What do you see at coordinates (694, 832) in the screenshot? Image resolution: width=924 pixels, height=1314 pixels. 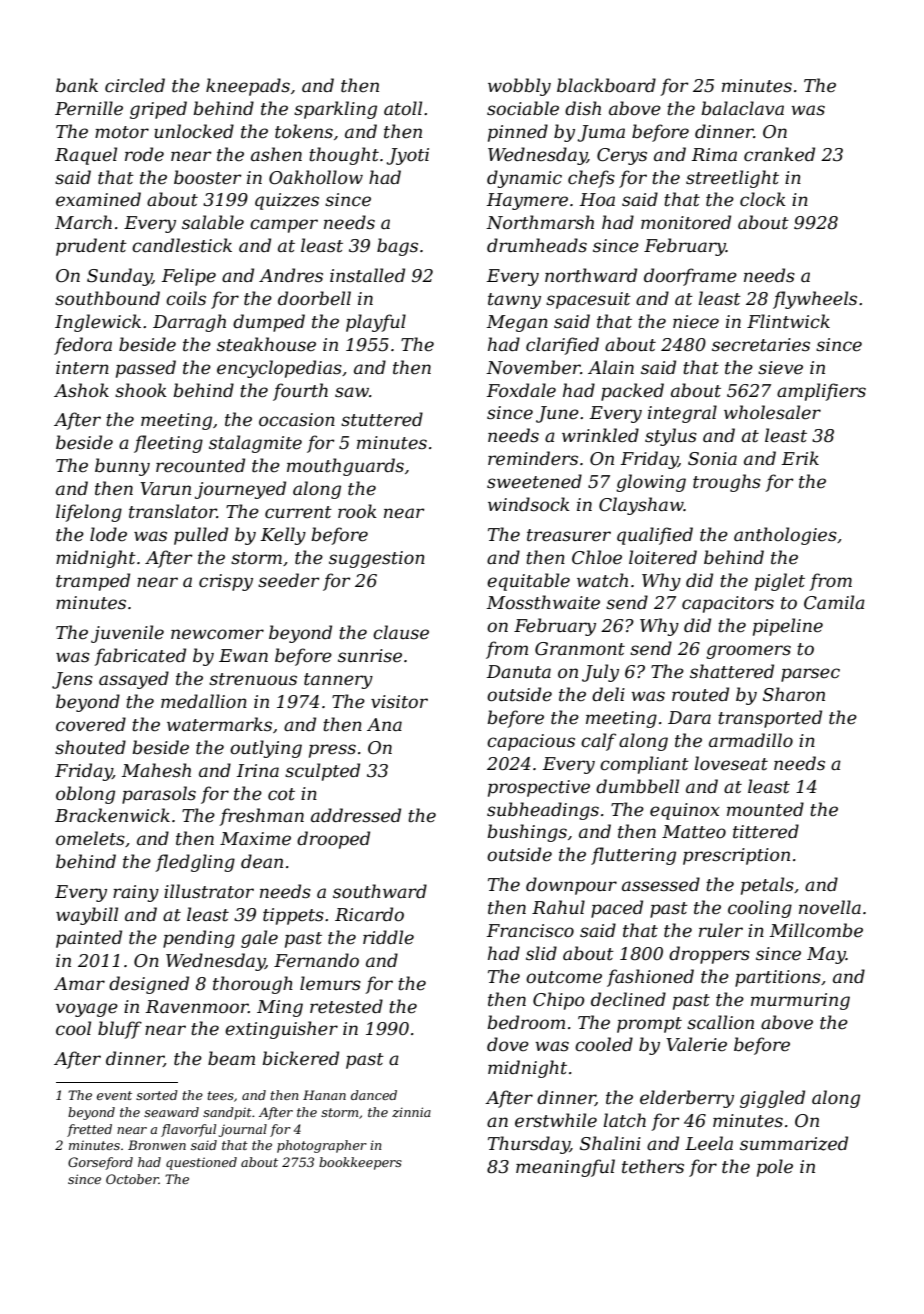 I see `Matteo` at bounding box center [694, 832].
